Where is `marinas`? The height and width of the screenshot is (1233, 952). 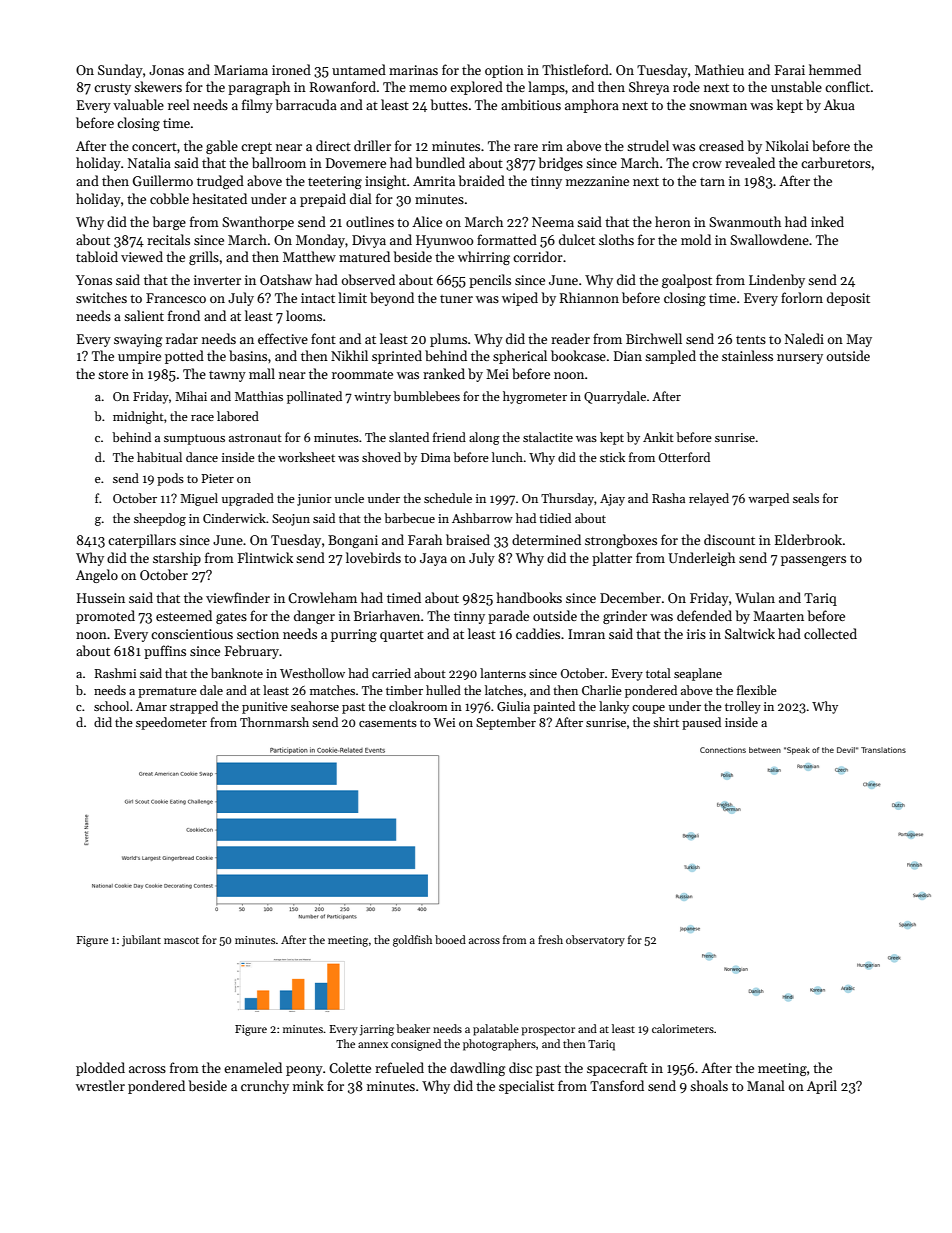
marinas is located at coordinates (413, 70).
